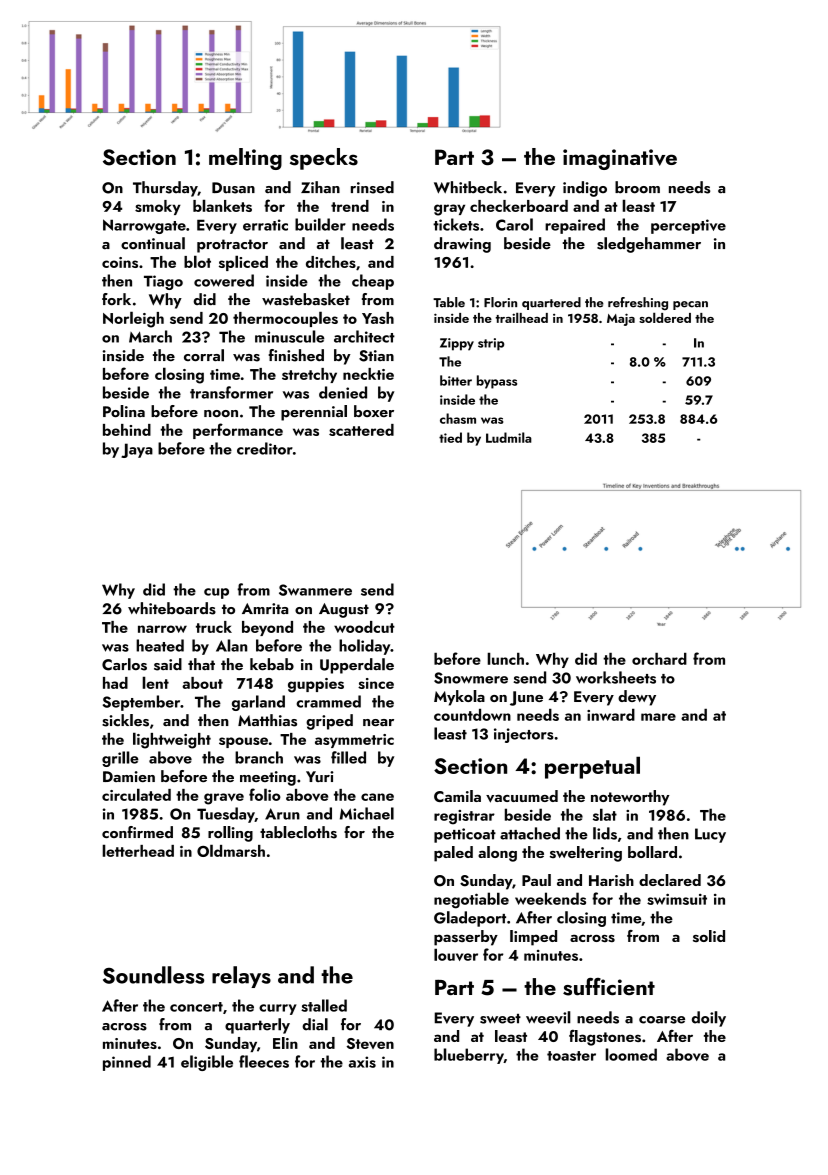  What do you see at coordinates (450, 437) in the screenshot?
I see `tied` at bounding box center [450, 437].
